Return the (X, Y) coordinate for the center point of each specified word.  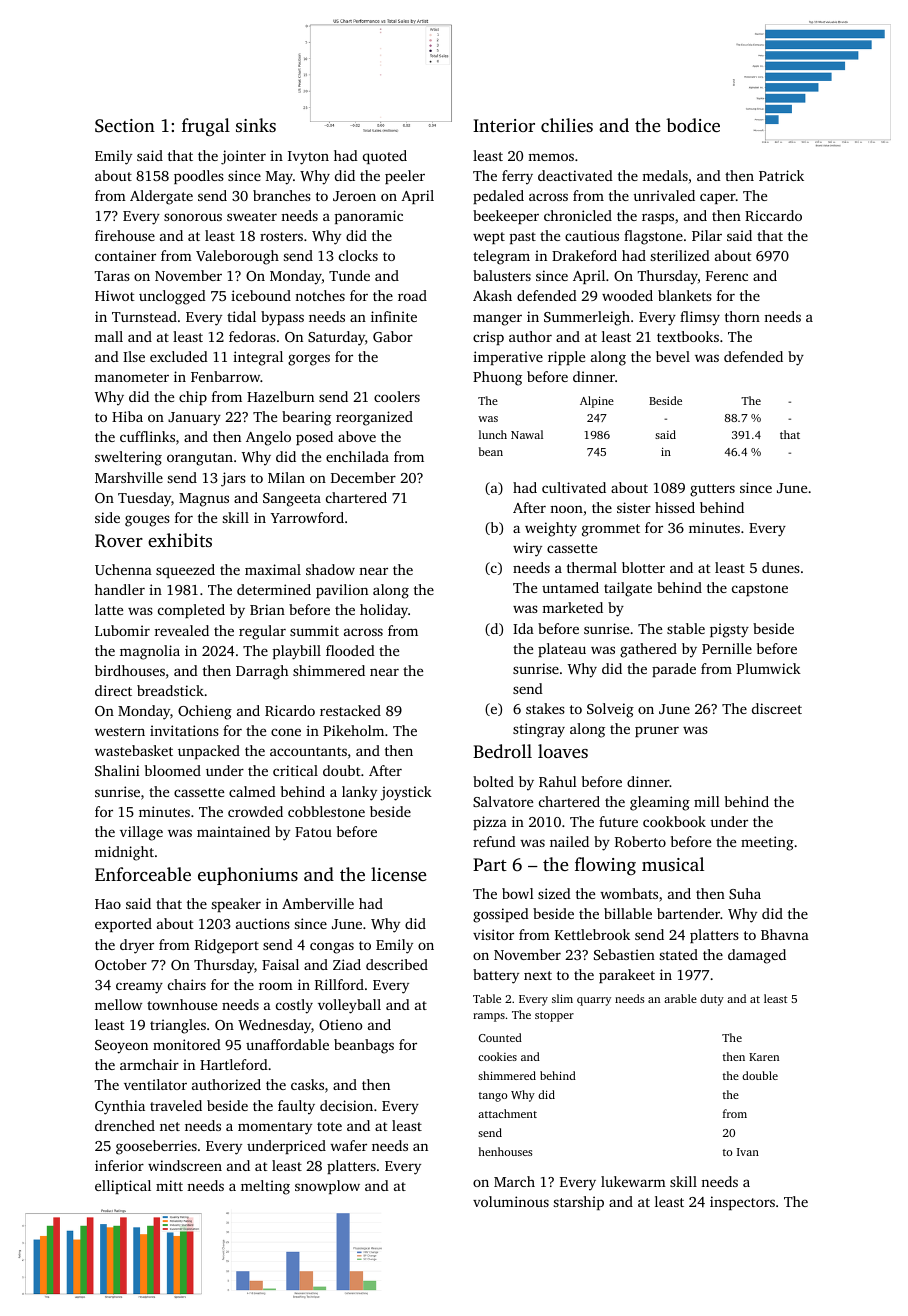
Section (125, 126)
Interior (504, 125)
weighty (551, 529)
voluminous (511, 1201)
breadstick (170, 690)
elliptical (123, 1187)
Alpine (597, 402)
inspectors (742, 1203)
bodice (693, 125)
